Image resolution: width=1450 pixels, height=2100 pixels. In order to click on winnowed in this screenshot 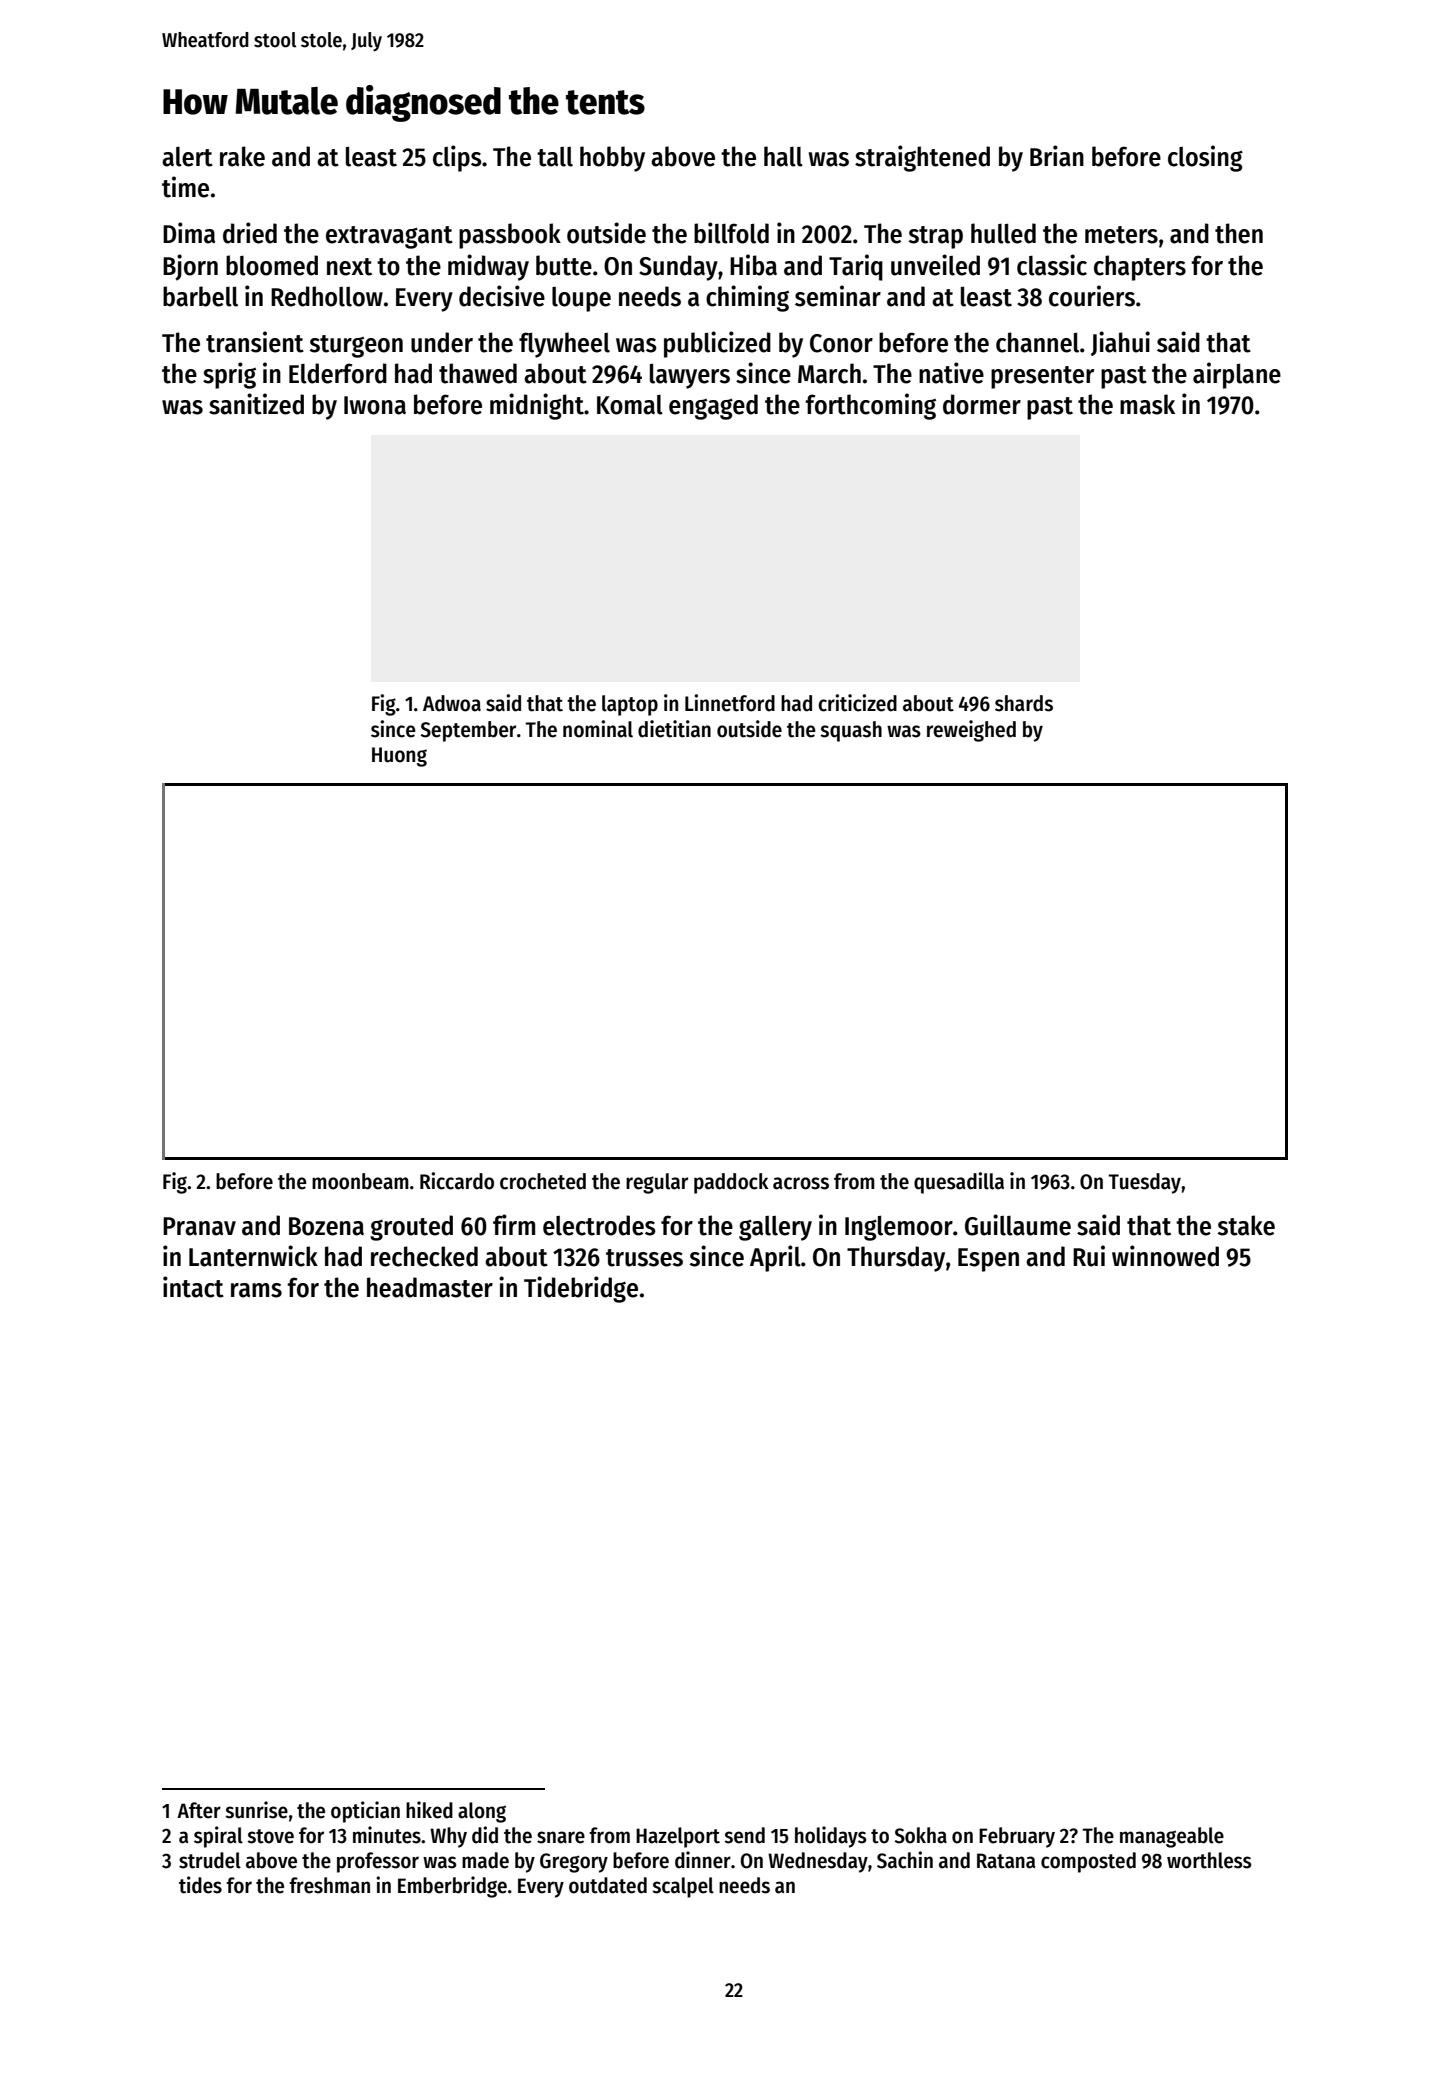, I will do `click(1165, 1256)`.
